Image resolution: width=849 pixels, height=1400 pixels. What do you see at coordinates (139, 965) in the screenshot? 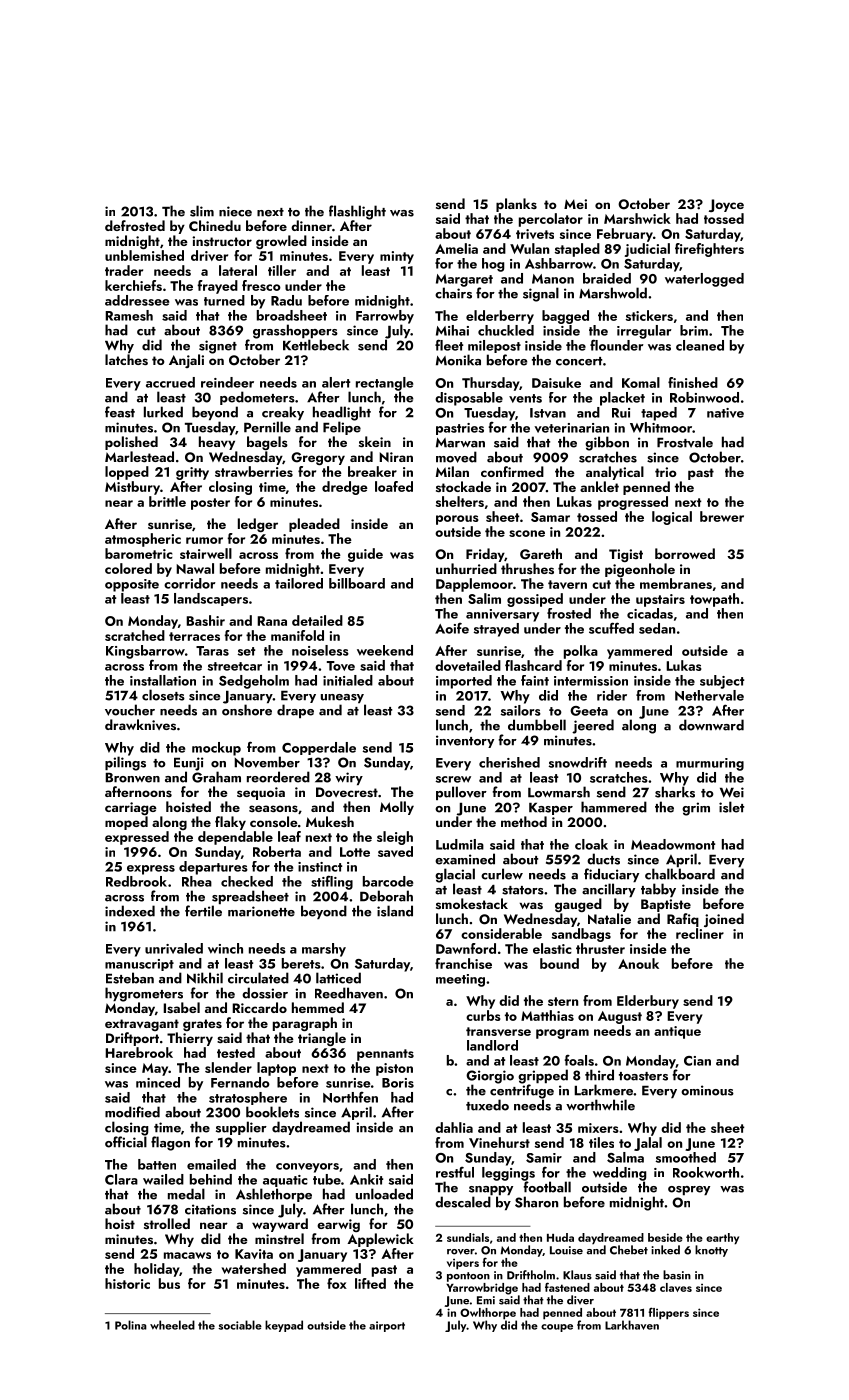
I see `manuscript` at bounding box center [139, 965].
